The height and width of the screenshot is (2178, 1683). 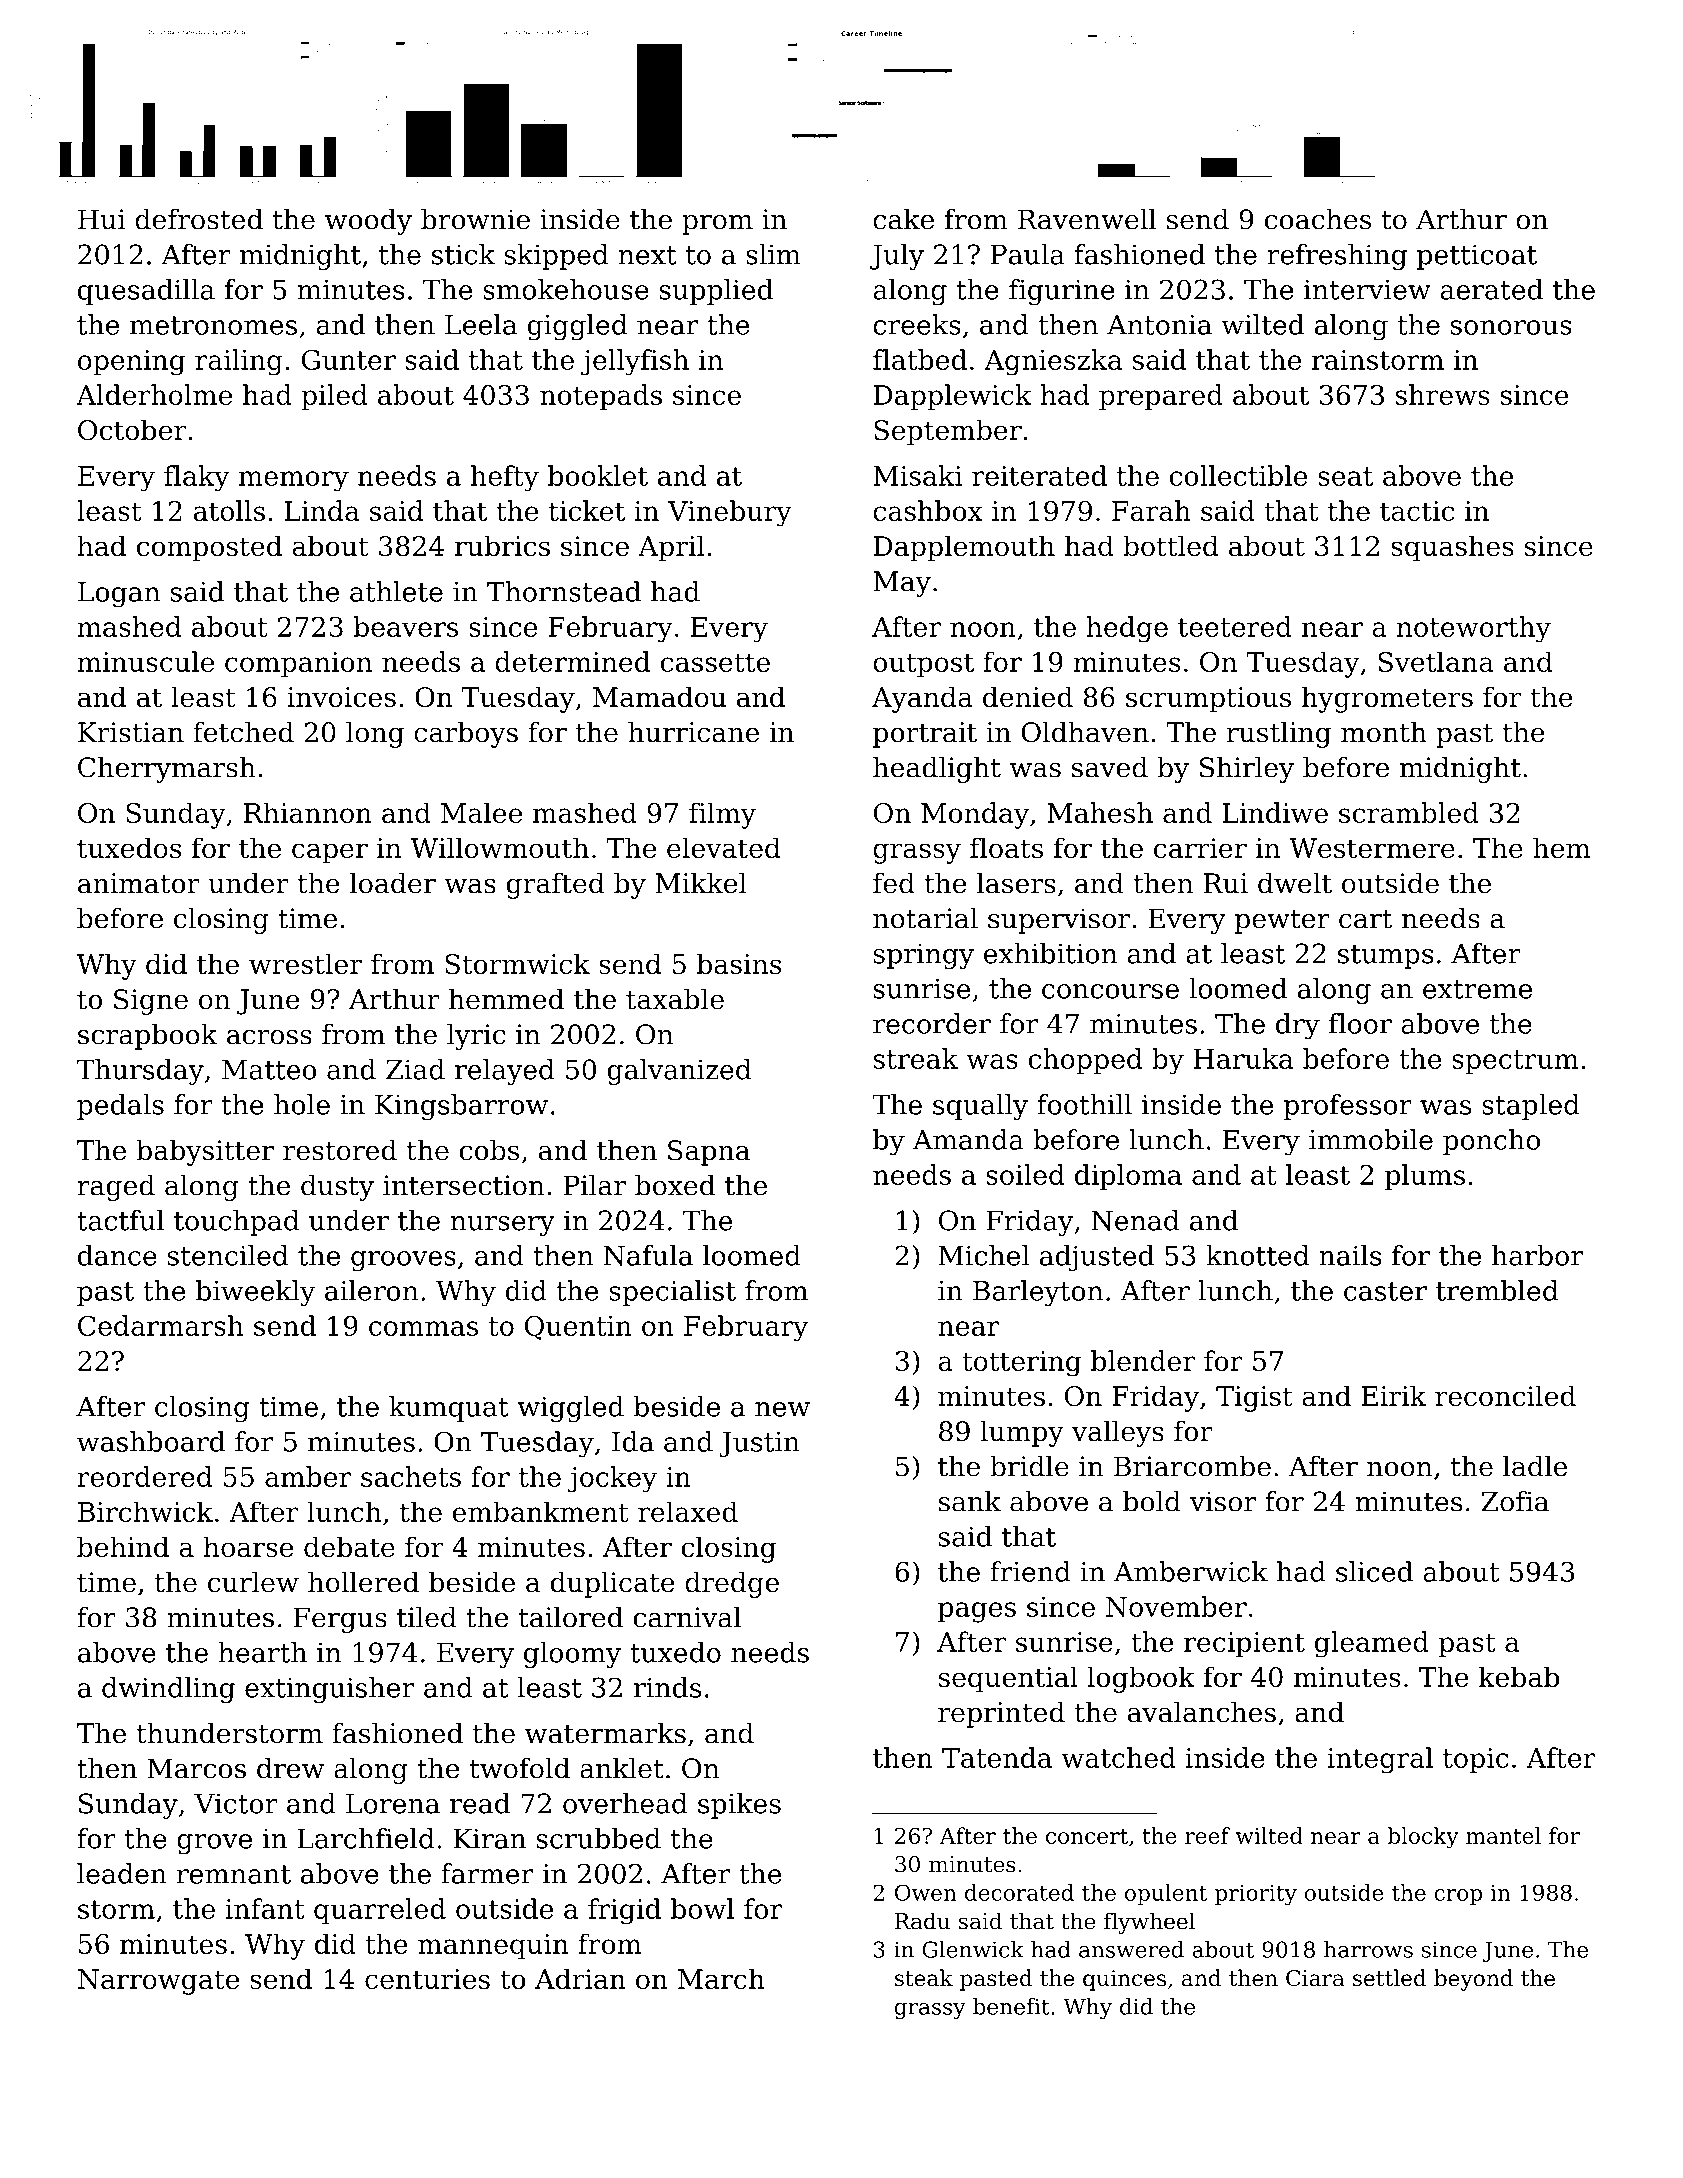 What do you see at coordinates (1118, 1757) in the screenshot?
I see `watched` at bounding box center [1118, 1757].
